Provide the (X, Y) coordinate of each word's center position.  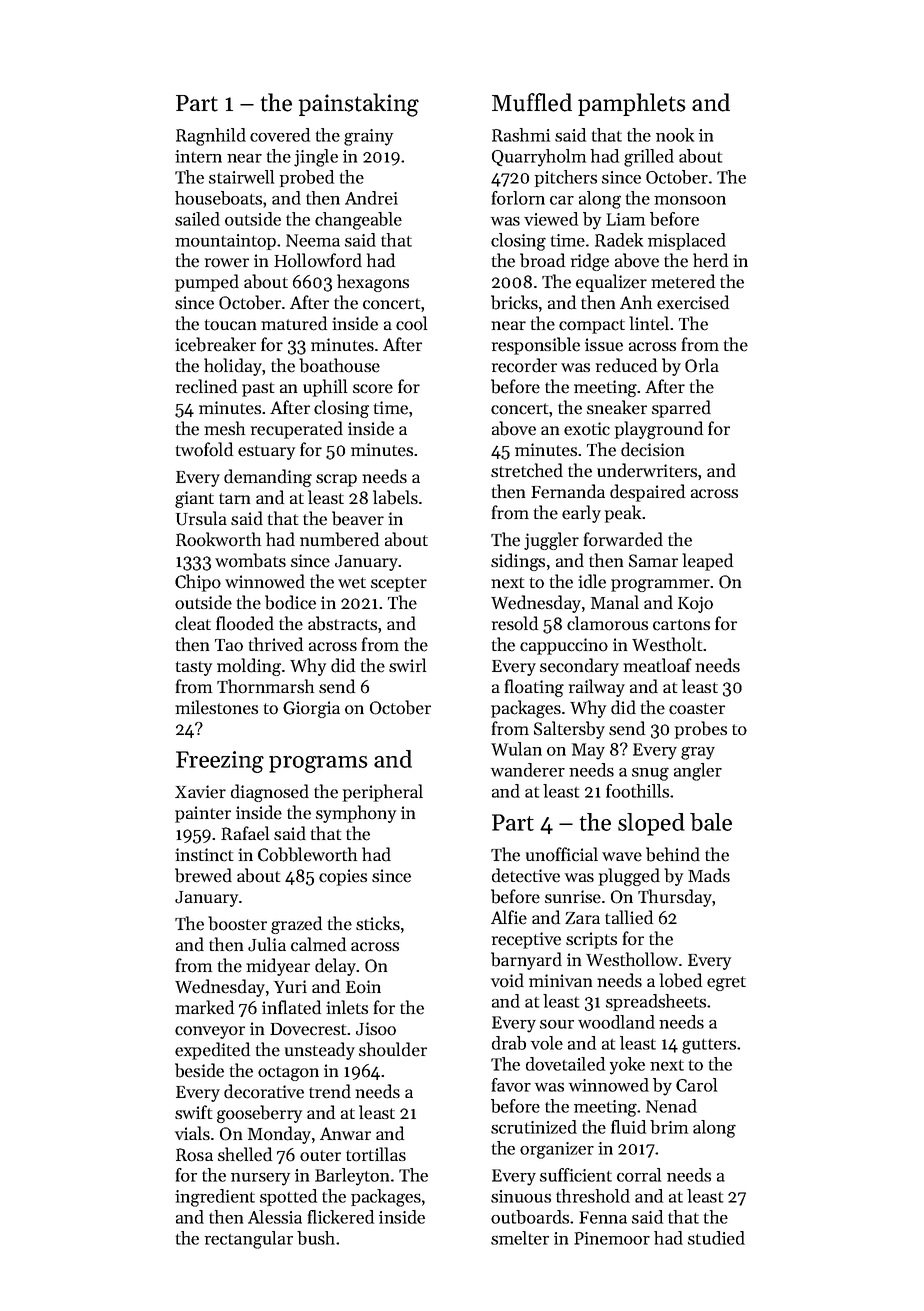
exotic (587, 429)
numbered (339, 539)
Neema (313, 240)
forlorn (518, 198)
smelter (520, 1238)
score (373, 389)
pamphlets (632, 104)
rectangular (249, 1240)
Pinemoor (612, 1238)
